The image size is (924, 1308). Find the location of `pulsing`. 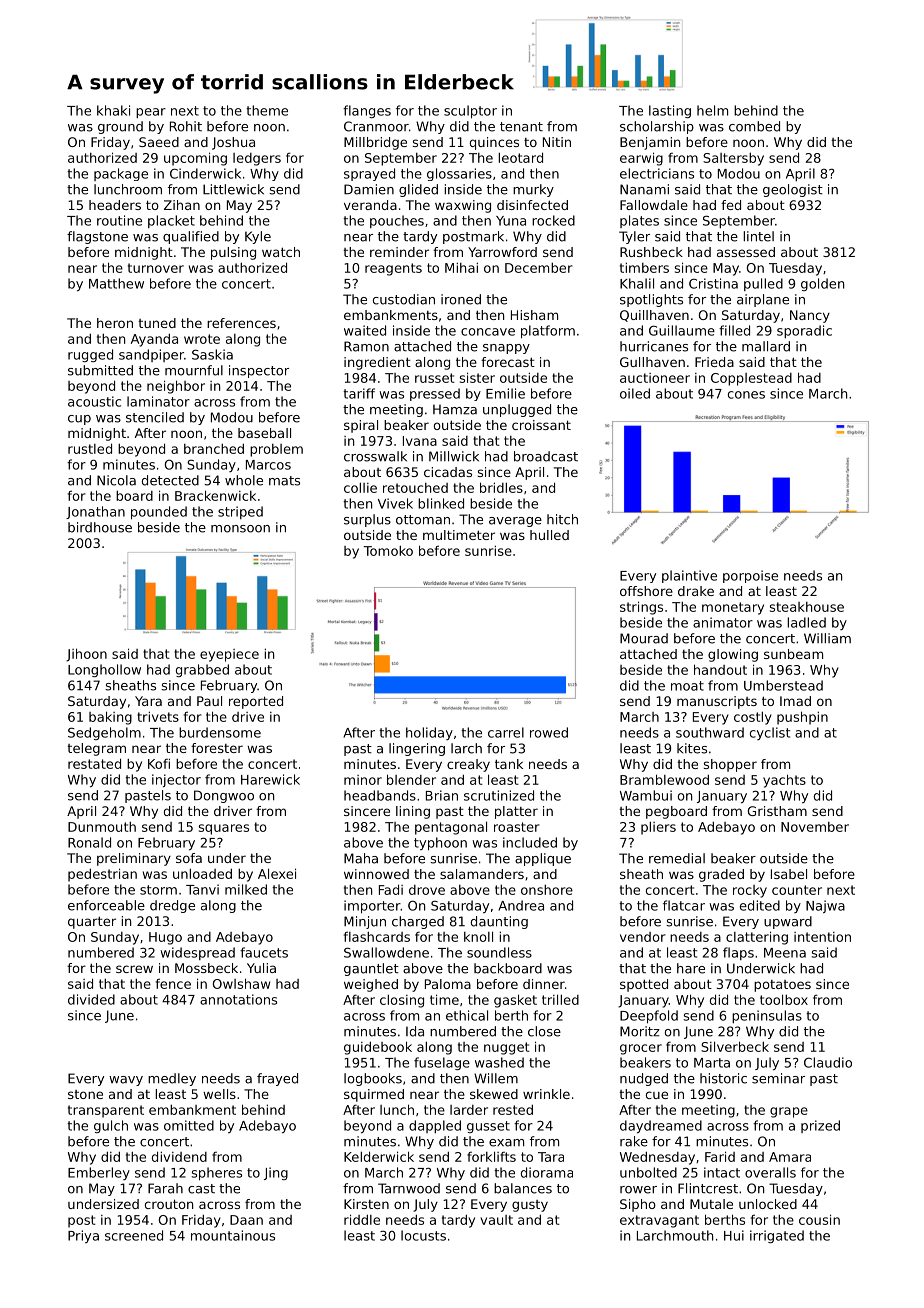

pulsing is located at coordinates (233, 253).
